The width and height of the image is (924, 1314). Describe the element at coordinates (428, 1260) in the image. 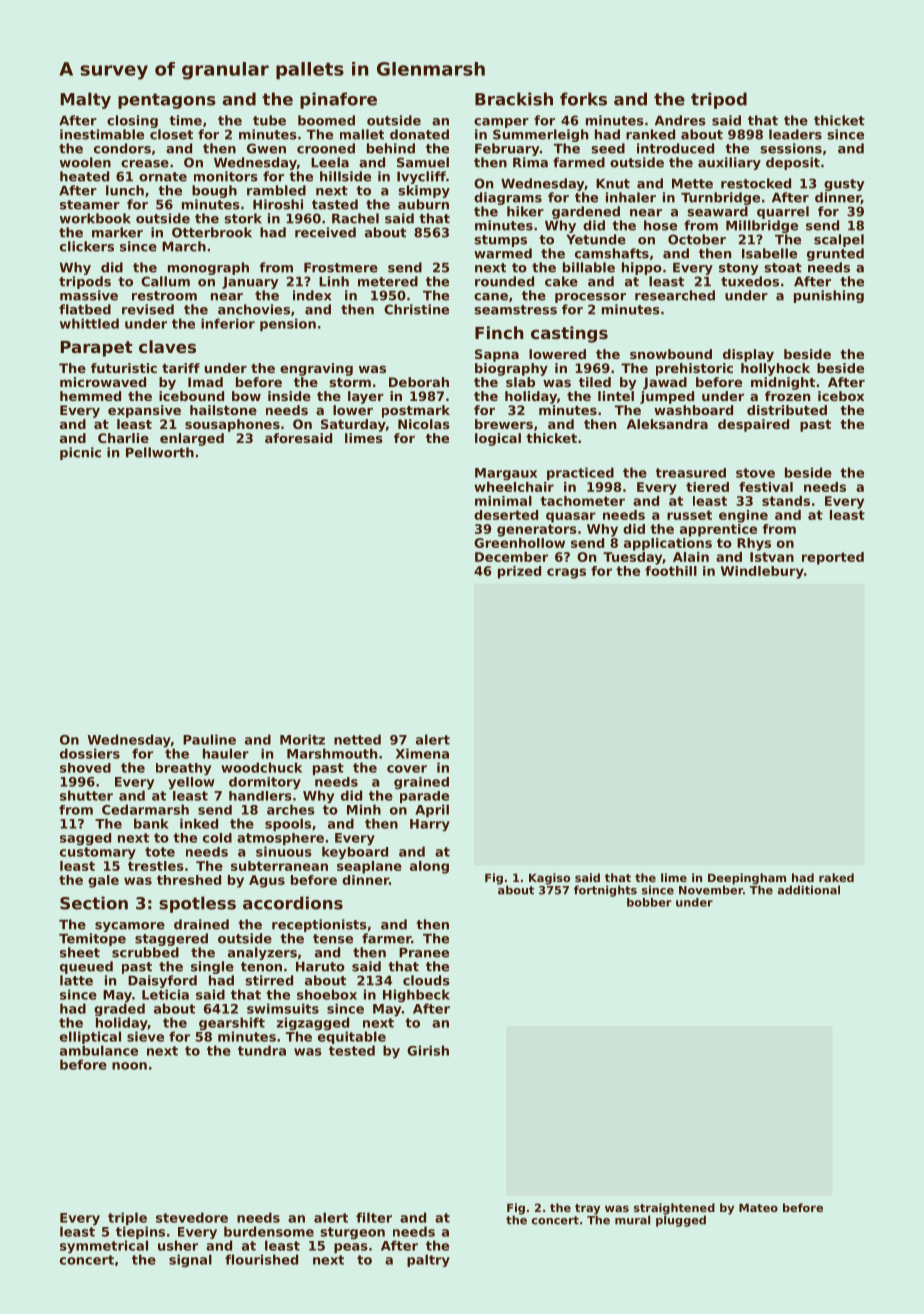

I see `paltry` at that location.
